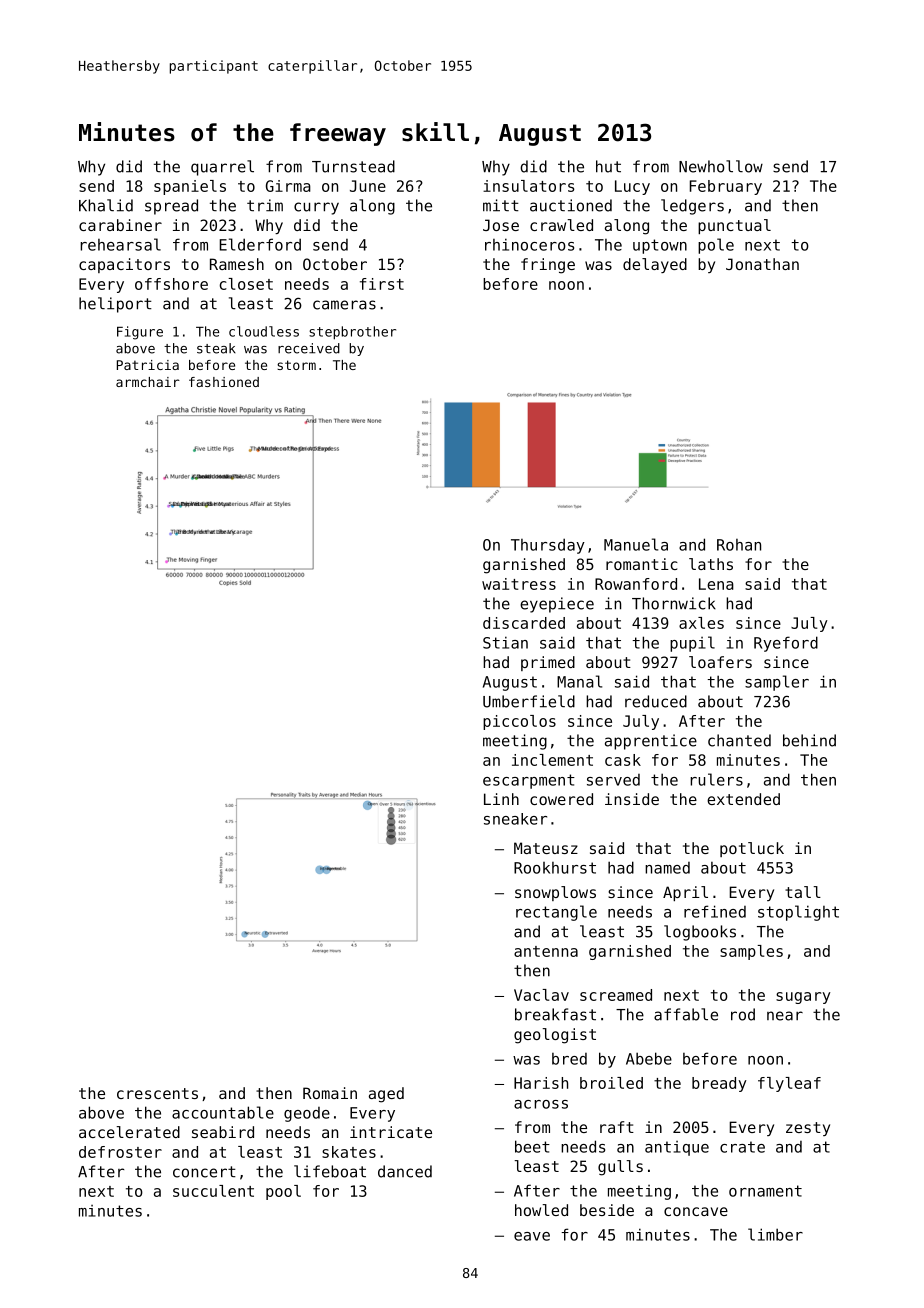 This document has width=924, height=1308. I want to click on sneaker, so click(515, 819).
